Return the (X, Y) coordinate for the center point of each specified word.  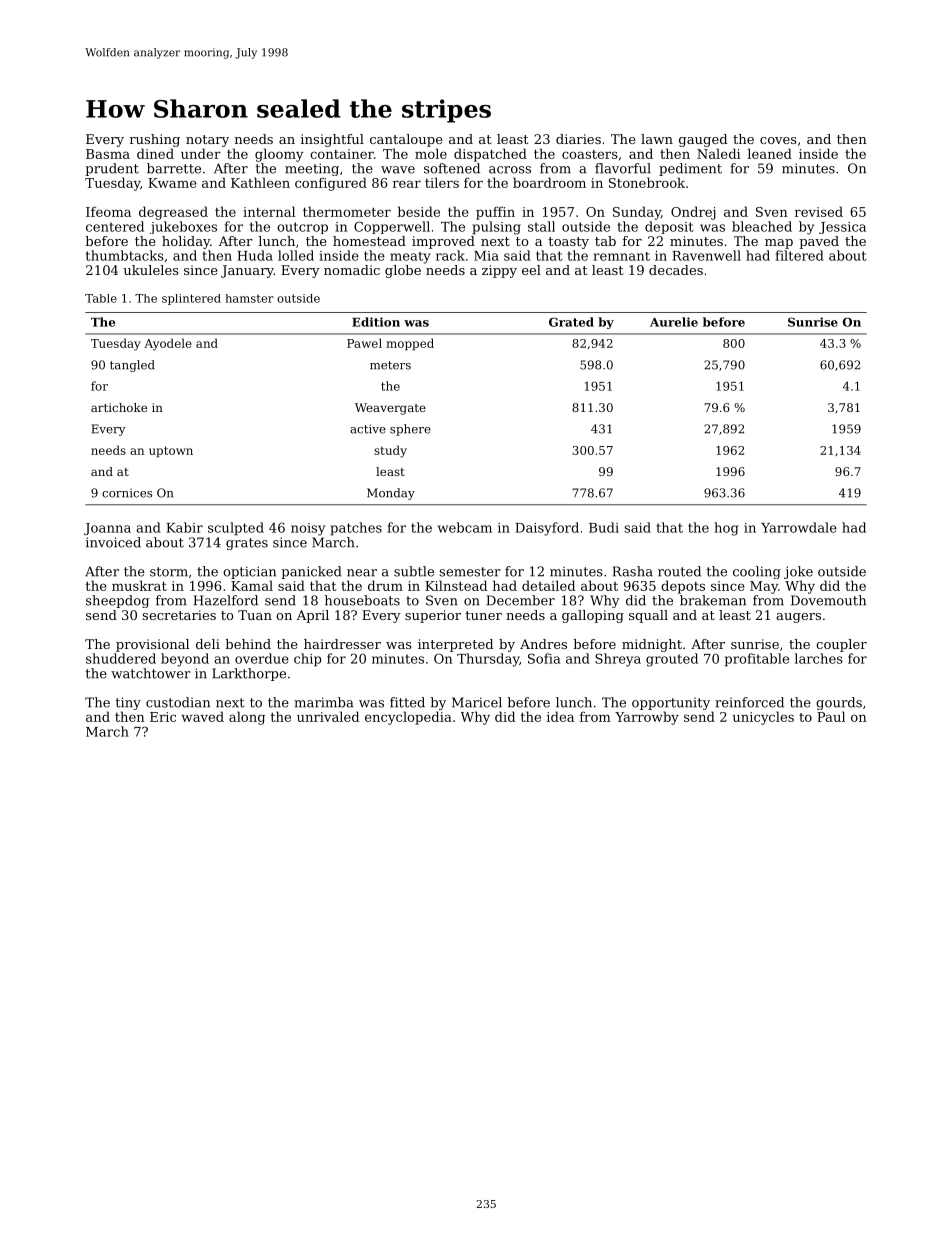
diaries (578, 139)
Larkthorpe (249, 674)
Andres (543, 644)
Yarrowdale (799, 527)
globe (403, 271)
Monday (391, 494)
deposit (669, 227)
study (390, 451)
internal (269, 211)
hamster (249, 298)
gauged (703, 140)
